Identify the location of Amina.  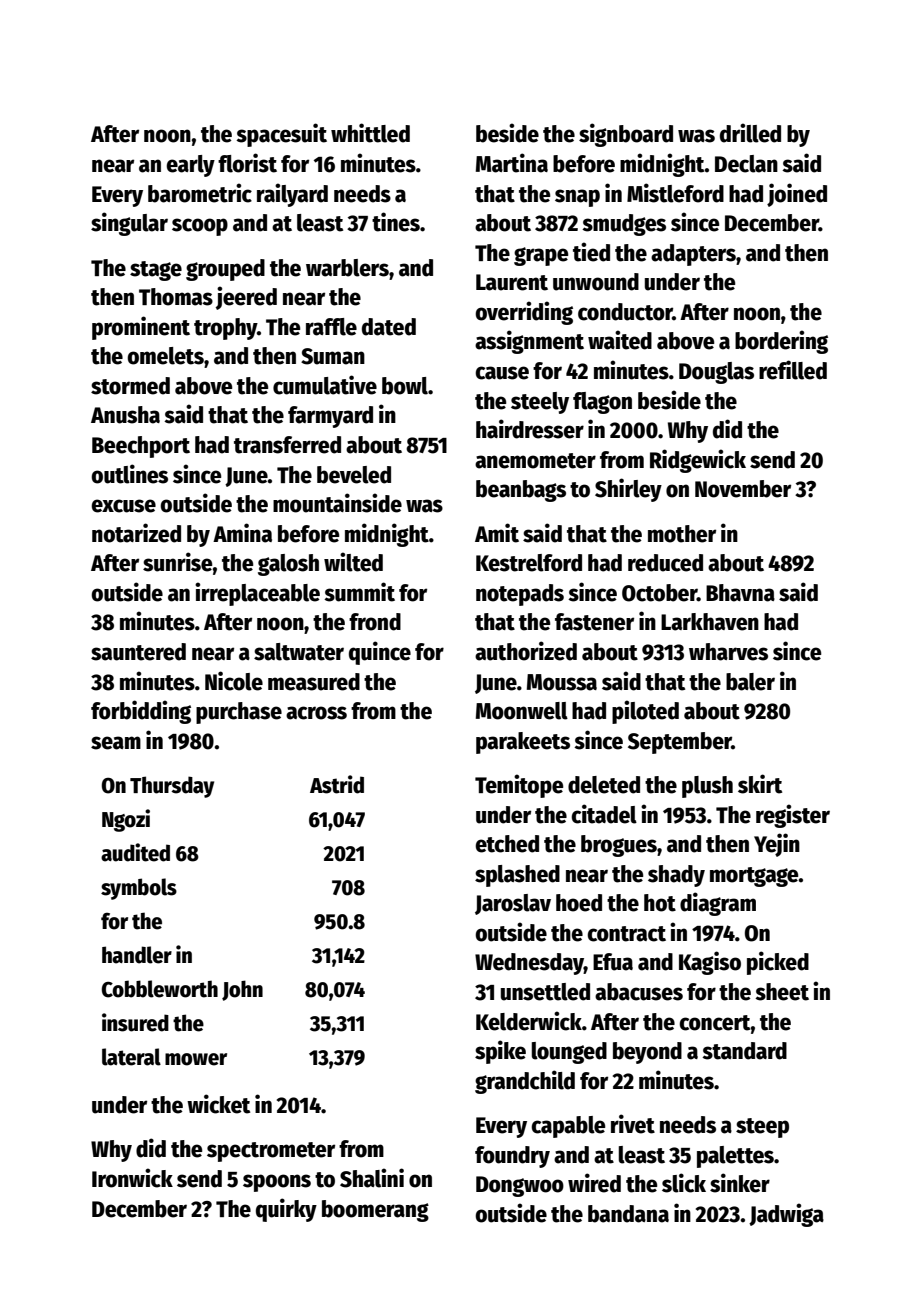
(242, 533).
